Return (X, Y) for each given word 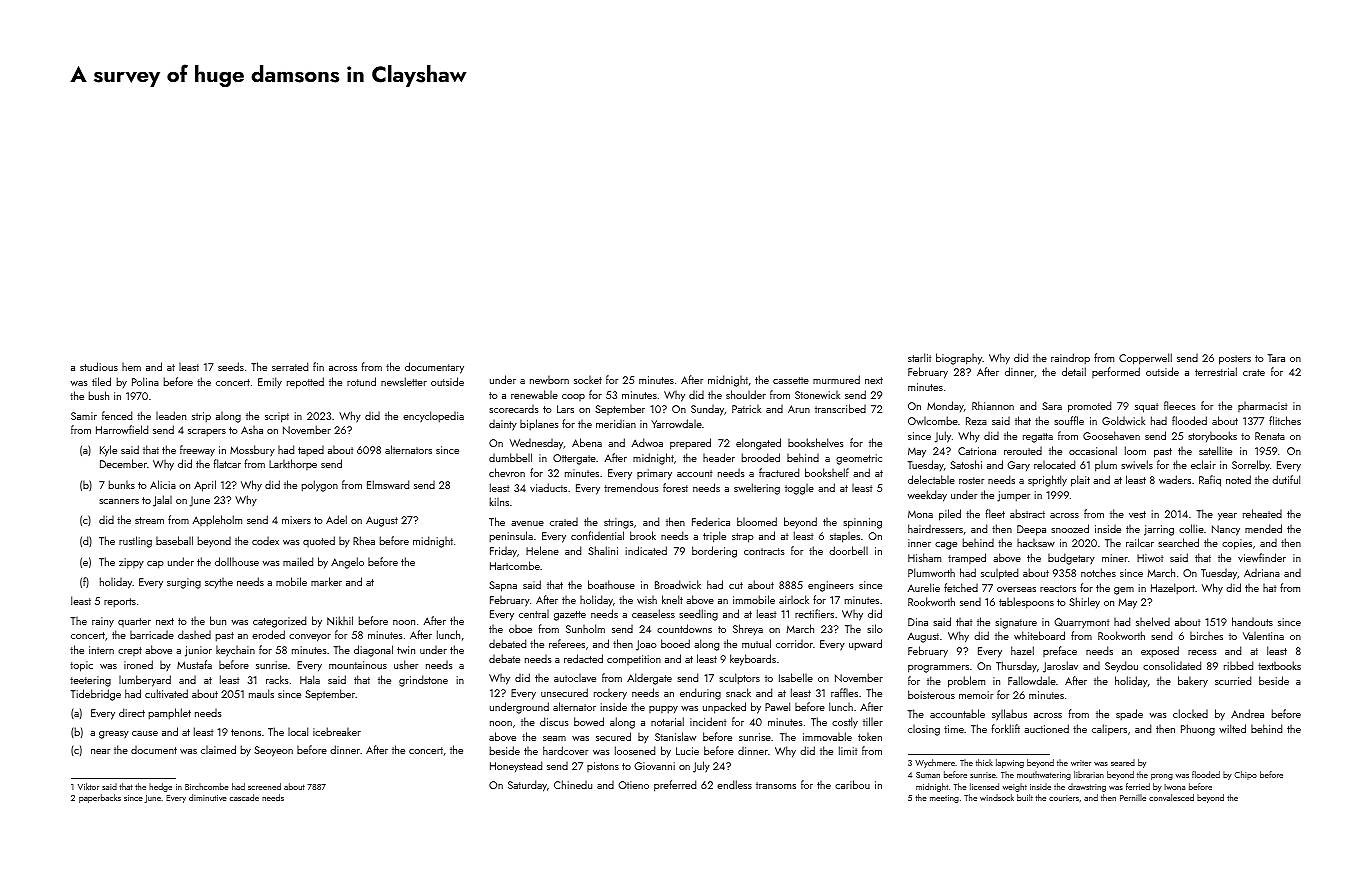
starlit (919, 357)
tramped (967, 558)
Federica (711, 521)
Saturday (527, 786)
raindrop (1070, 359)
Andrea (1247, 713)
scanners (119, 501)
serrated (290, 366)
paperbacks (100, 798)
